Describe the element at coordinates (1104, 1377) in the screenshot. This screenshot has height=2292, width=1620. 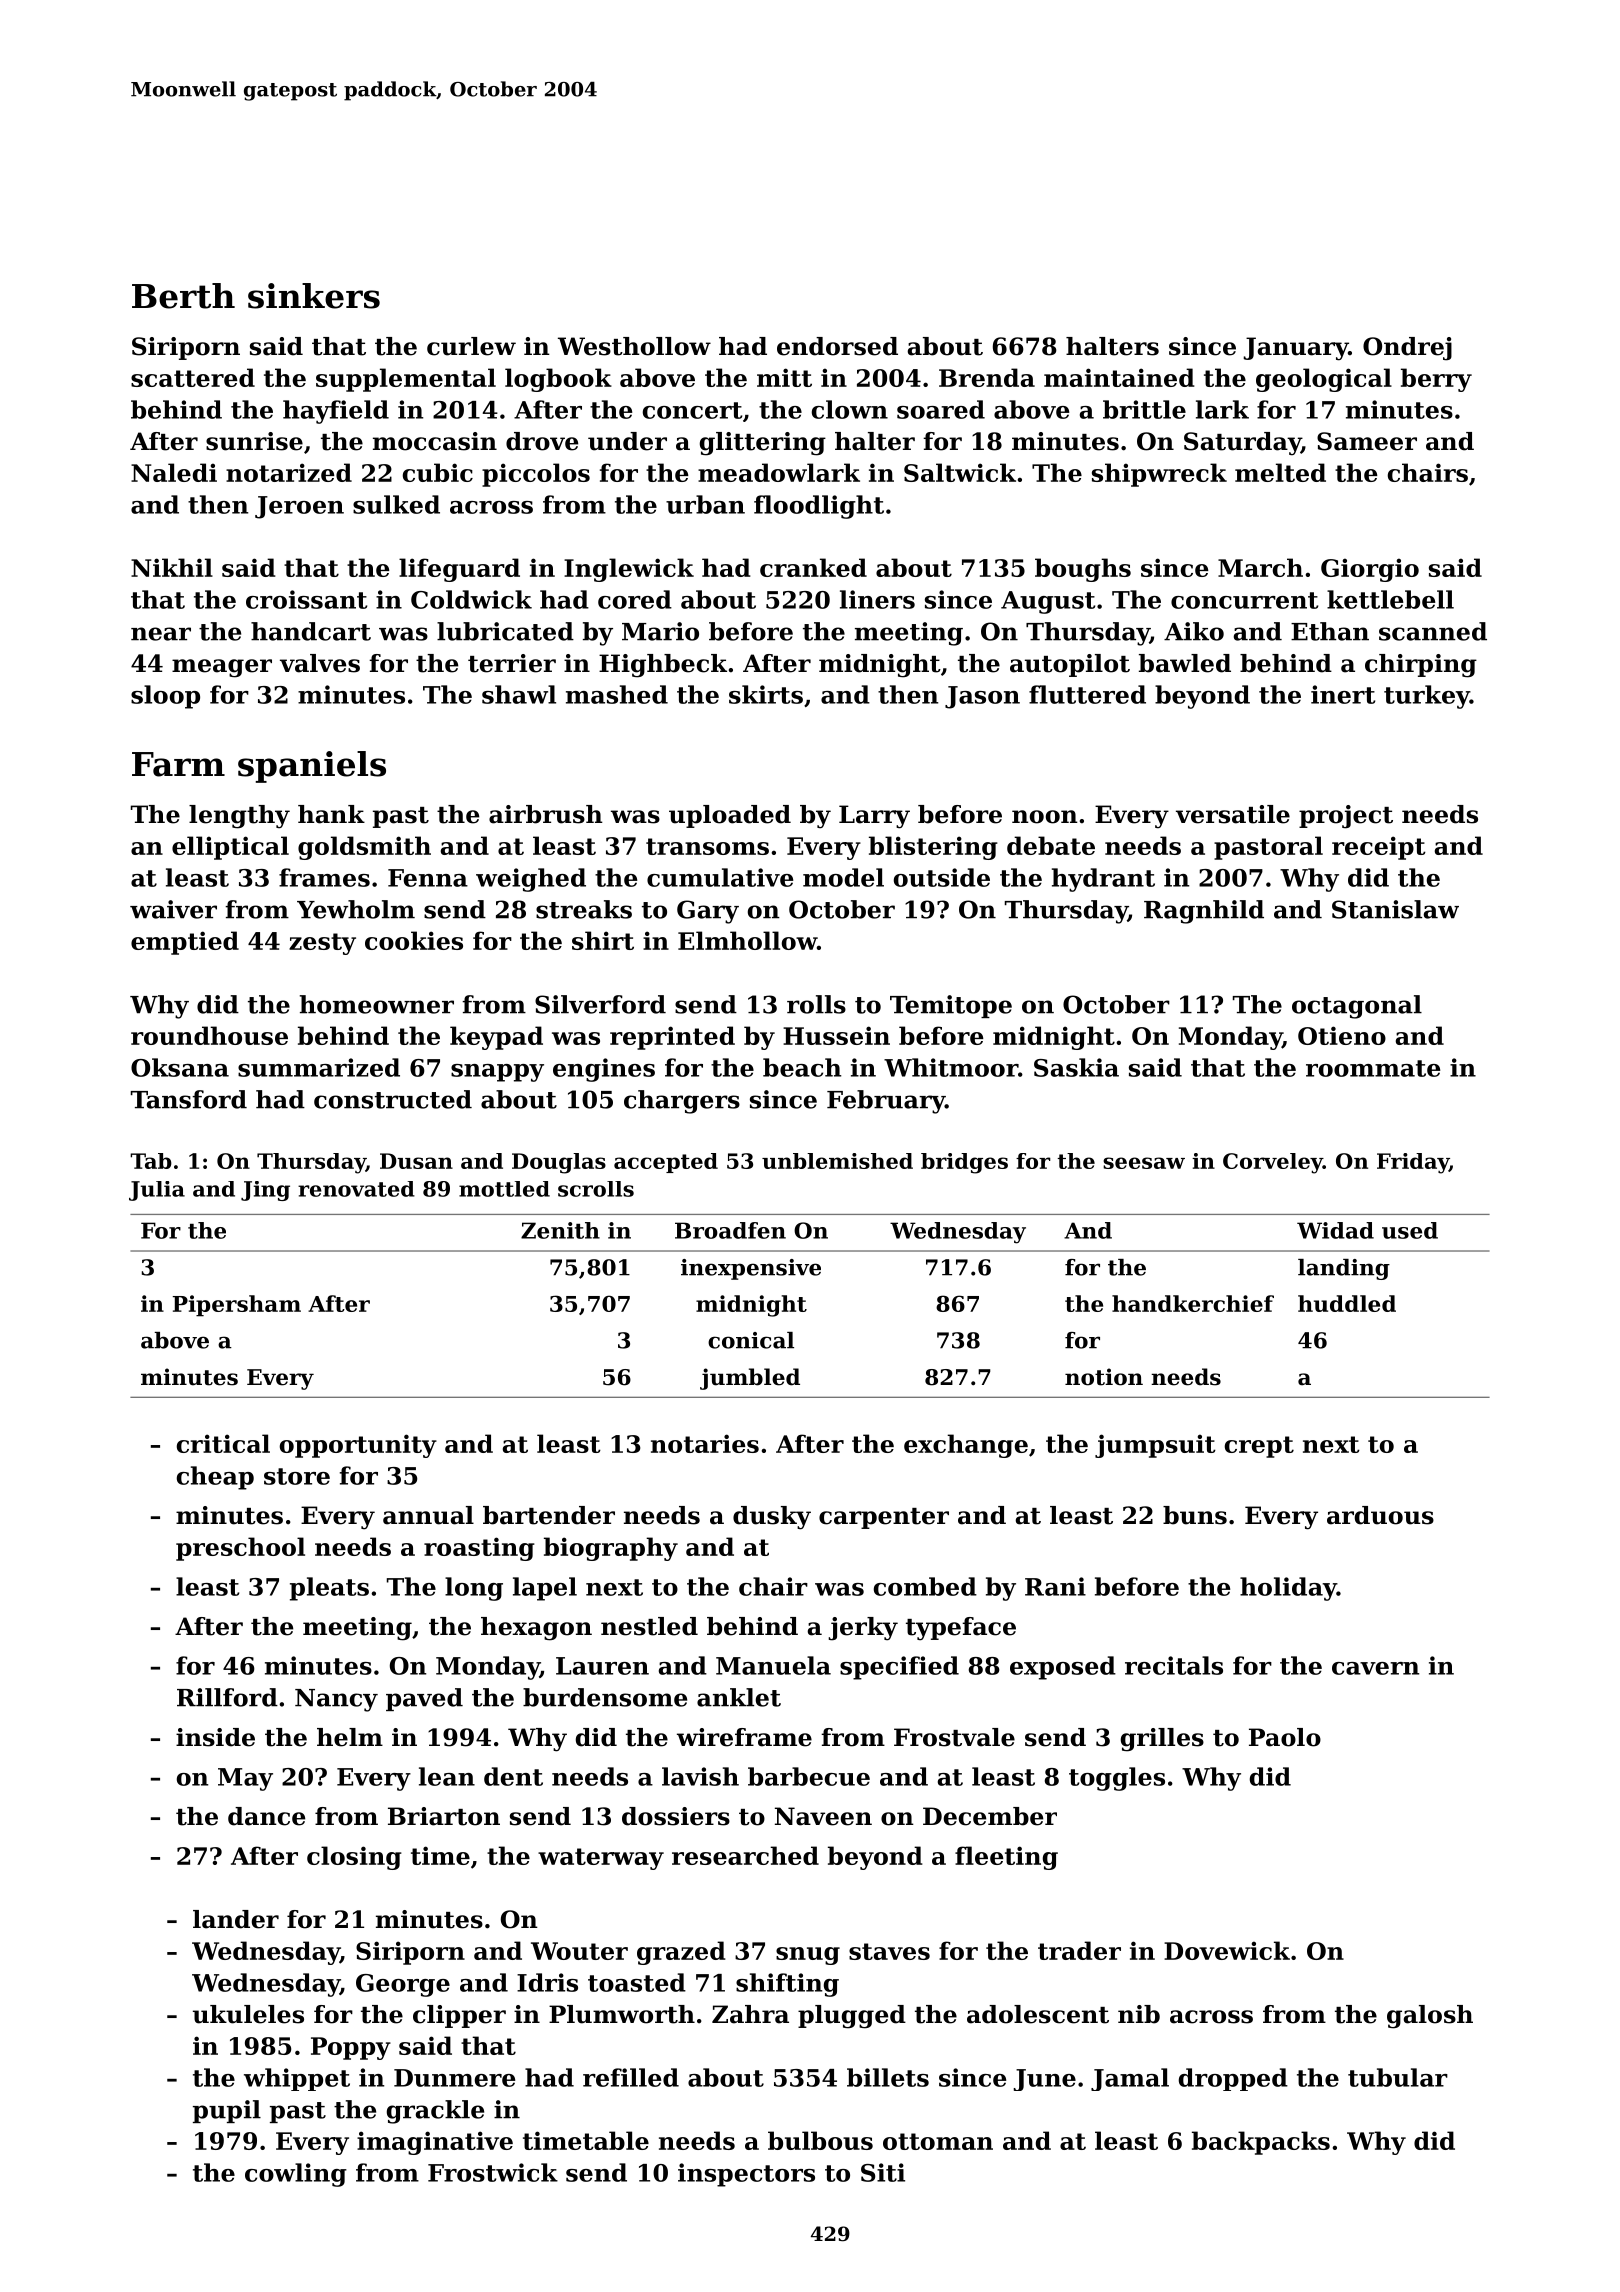
I see `notion` at that location.
